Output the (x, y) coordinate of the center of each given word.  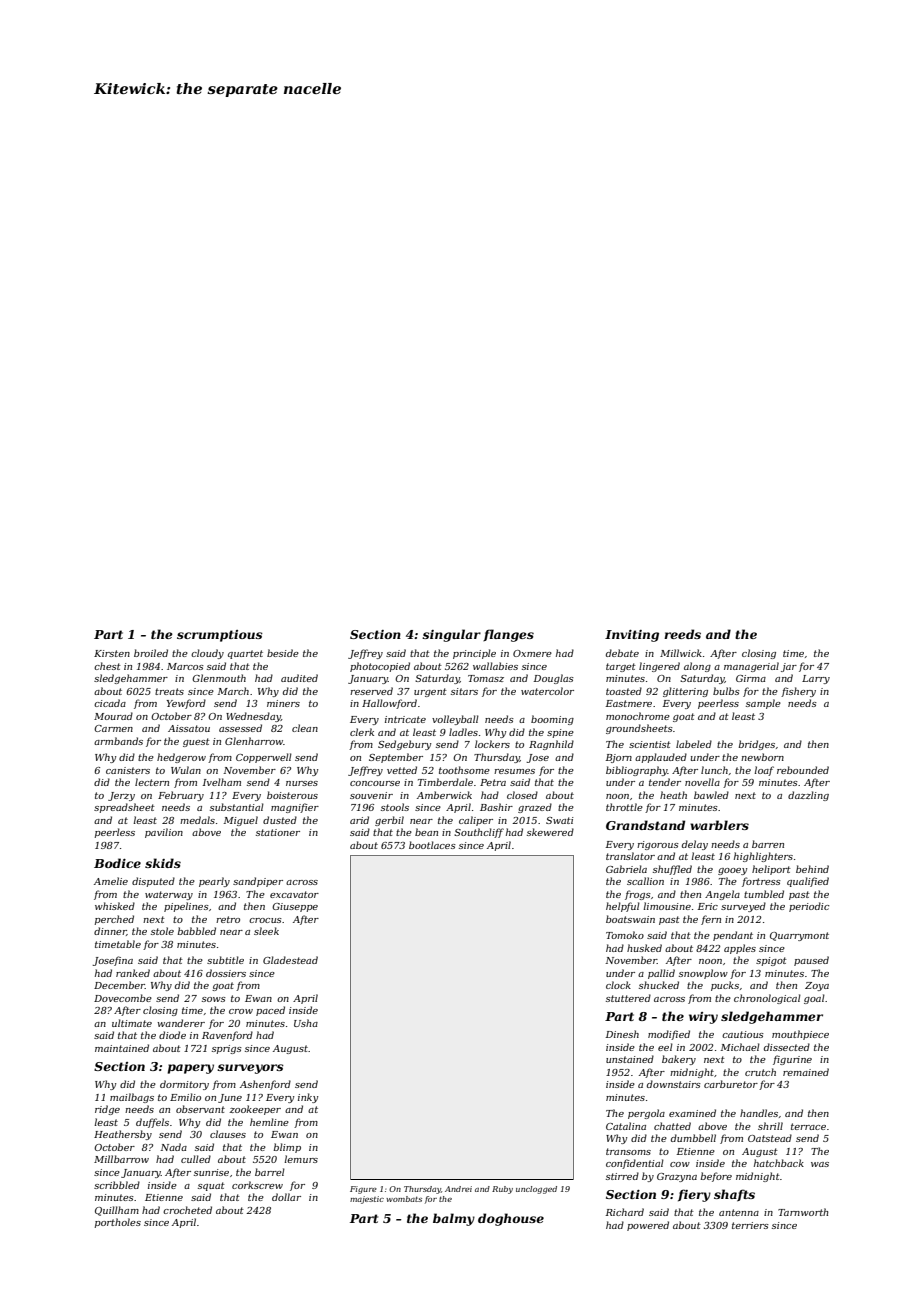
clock (618, 985)
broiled (151, 653)
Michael (740, 1047)
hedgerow (181, 758)
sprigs (227, 1049)
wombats (404, 1199)
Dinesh (622, 1034)
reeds (682, 634)
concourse (375, 783)
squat (211, 1186)
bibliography (637, 771)
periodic (809, 907)
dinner (110, 931)
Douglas (554, 679)
